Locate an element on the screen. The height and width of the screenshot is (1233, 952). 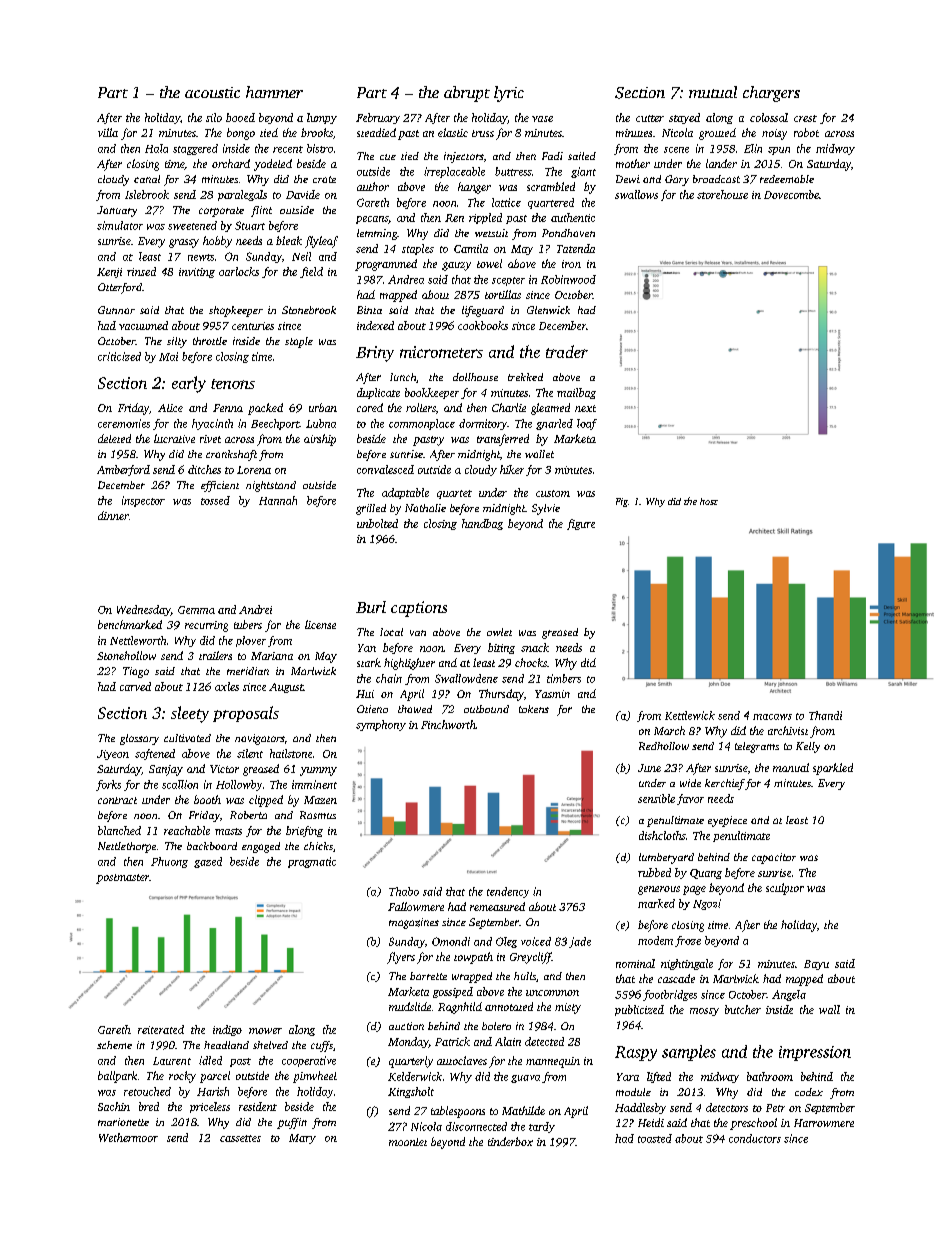
sparkled is located at coordinates (833, 769).
